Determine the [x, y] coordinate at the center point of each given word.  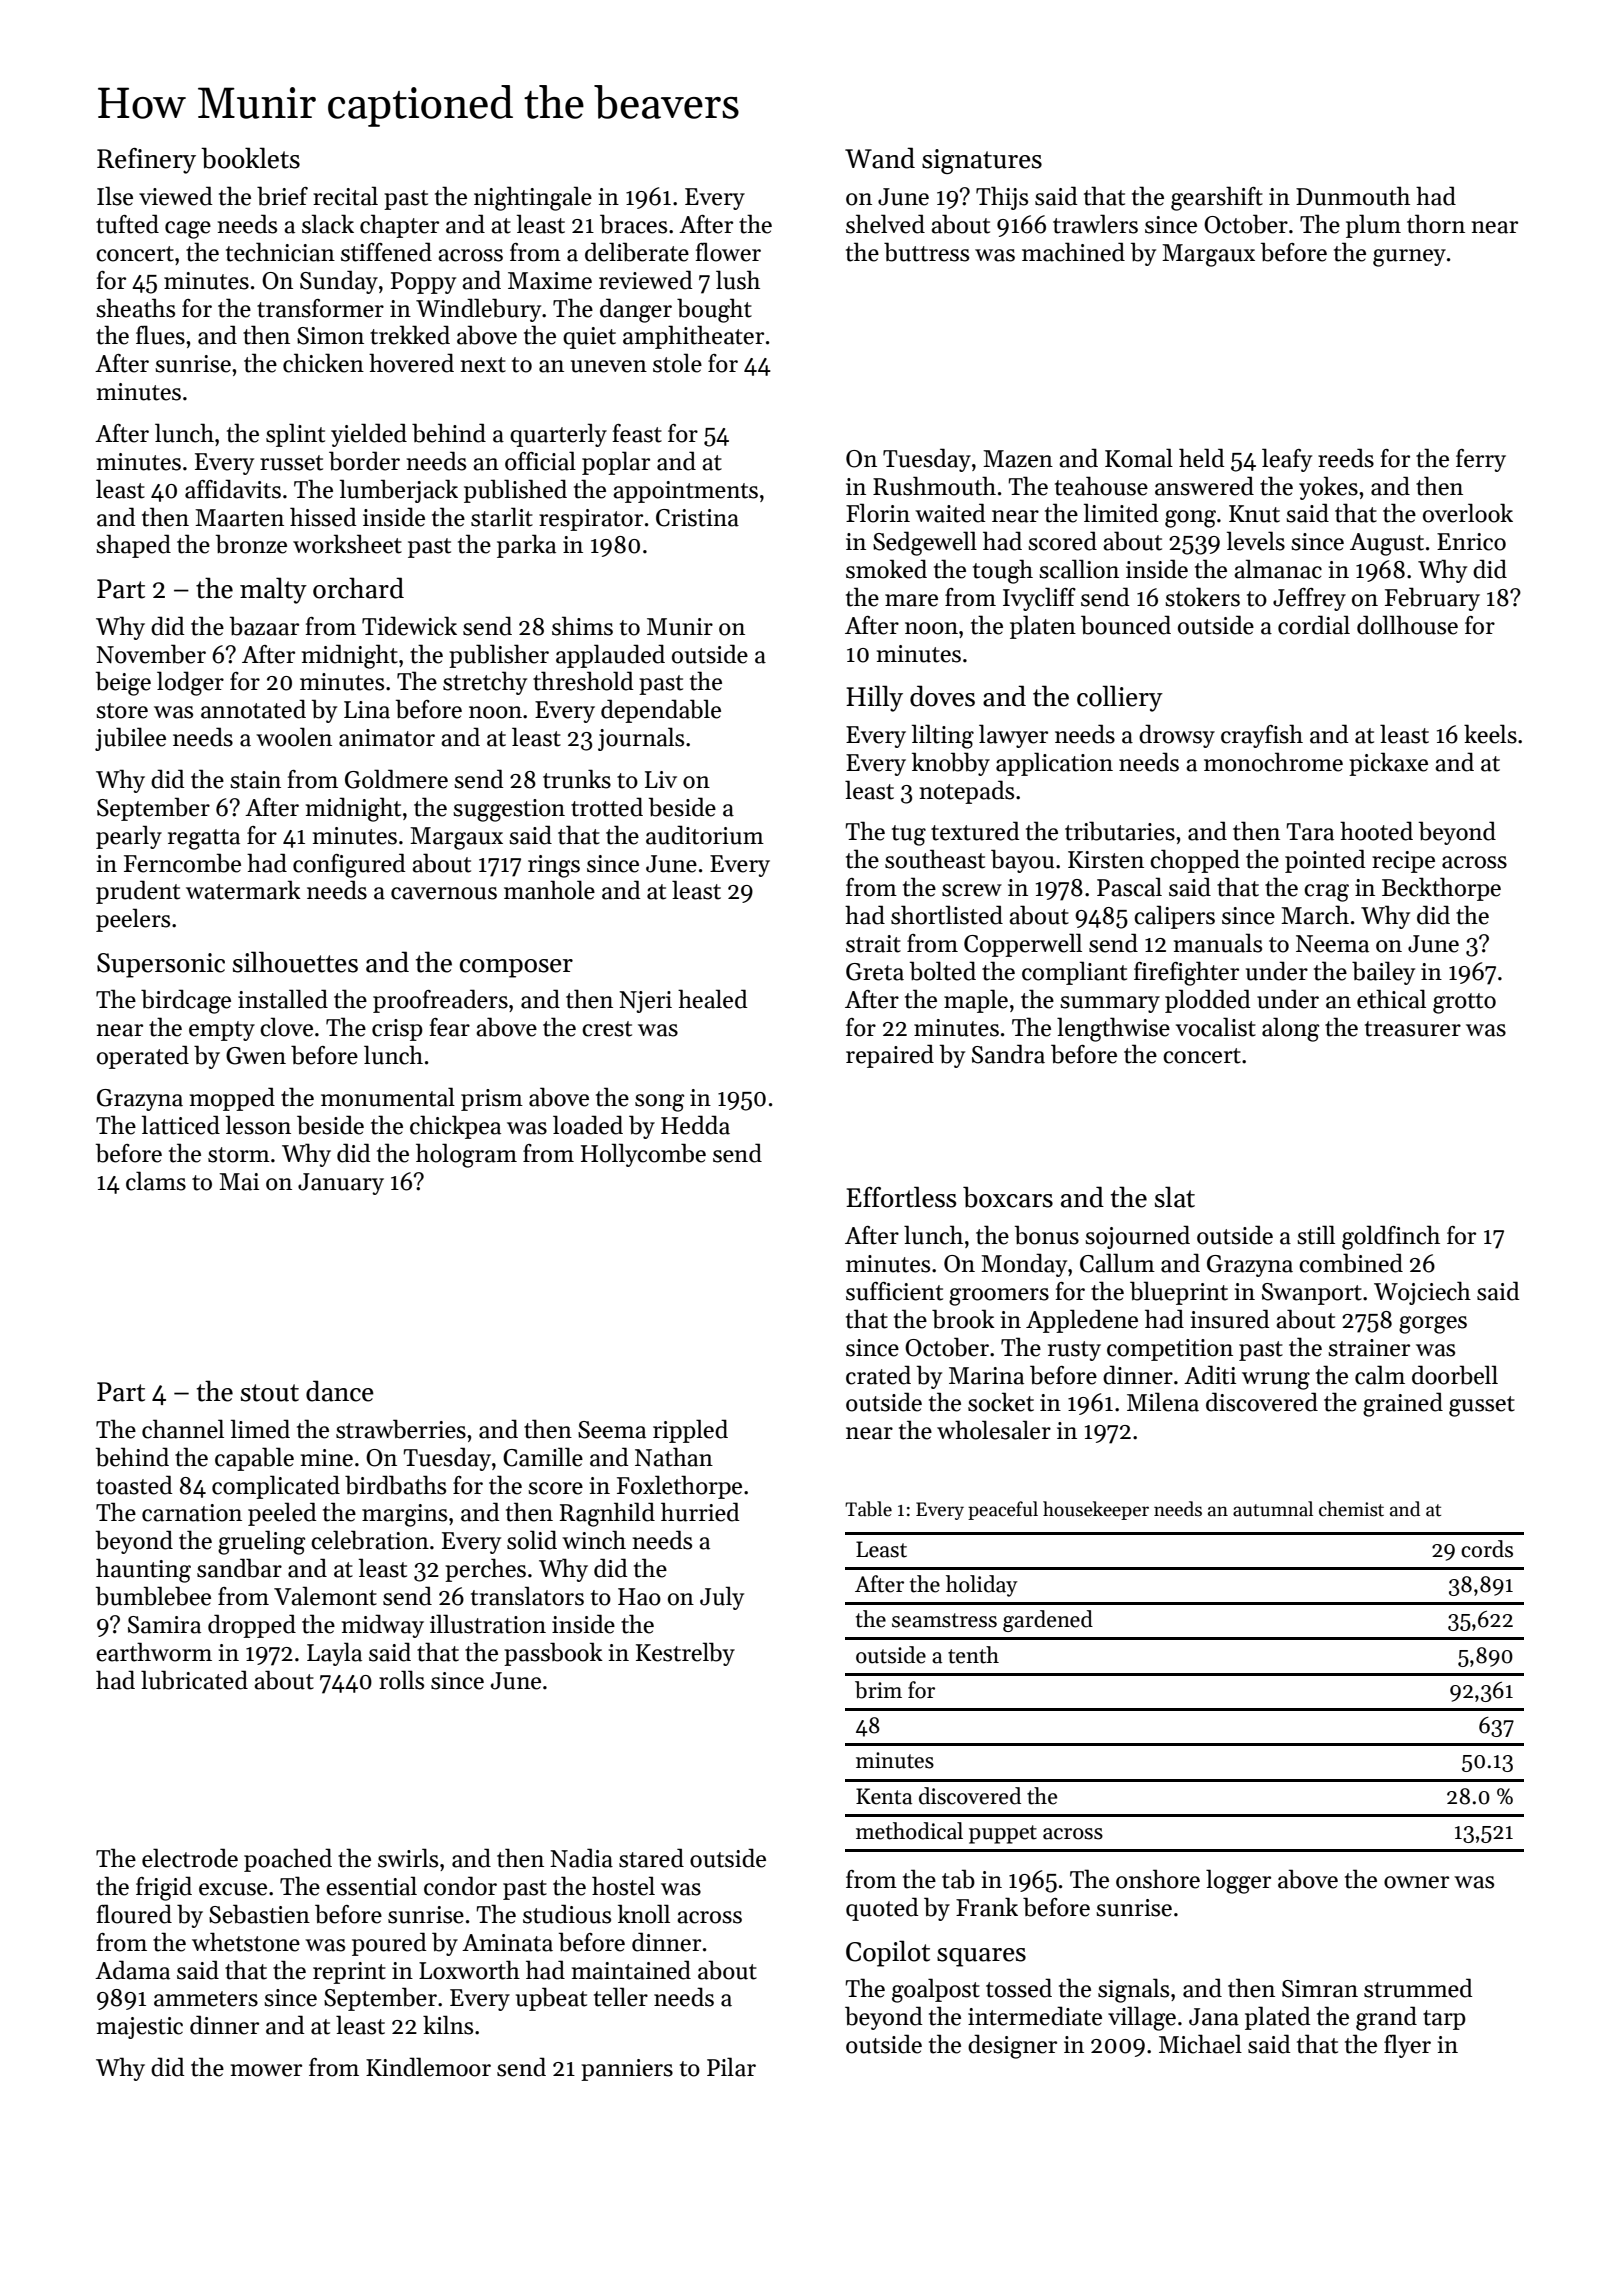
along [1290, 1029]
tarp [1444, 2020]
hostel [623, 1886]
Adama [132, 1970]
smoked [886, 569]
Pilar [731, 2067]
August [1387, 544]
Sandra [1008, 1054]
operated [143, 1057]
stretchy [485, 683]
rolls [401, 1680]
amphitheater [693, 337]
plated [1278, 2018]
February [1432, 599]
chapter [399, 226]
